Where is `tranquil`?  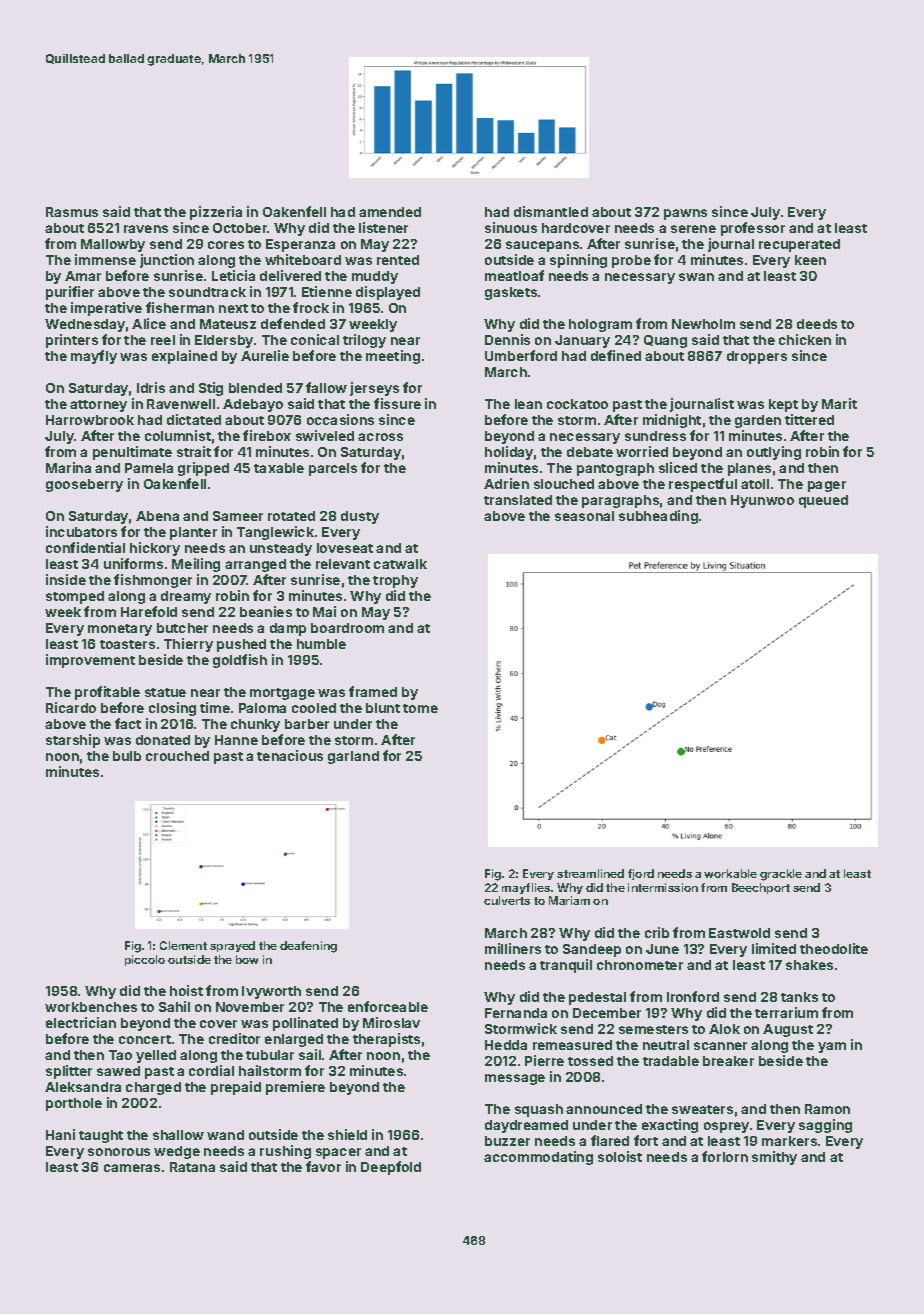
tranquil is located at coordinates (566, 966).
